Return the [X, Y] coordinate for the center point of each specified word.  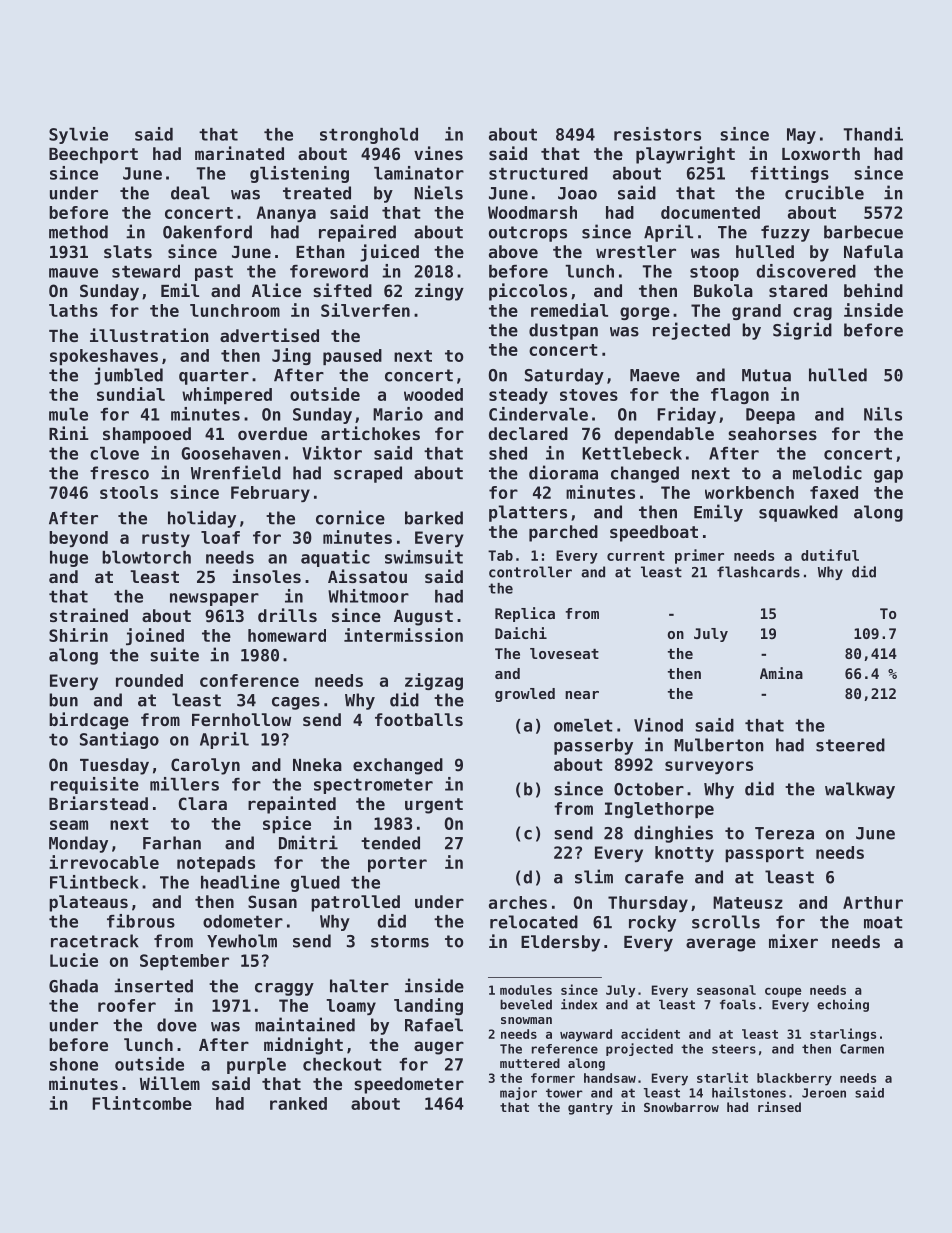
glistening [299, 174]
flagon [740, 396]
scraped [368, 474]
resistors [657, 134]
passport [764, 854]
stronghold [369, 136]
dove [177, 1025]
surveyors [709, 767]
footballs [419, 719]
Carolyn [205, 766]
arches [518, 902]
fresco [119, 473]
